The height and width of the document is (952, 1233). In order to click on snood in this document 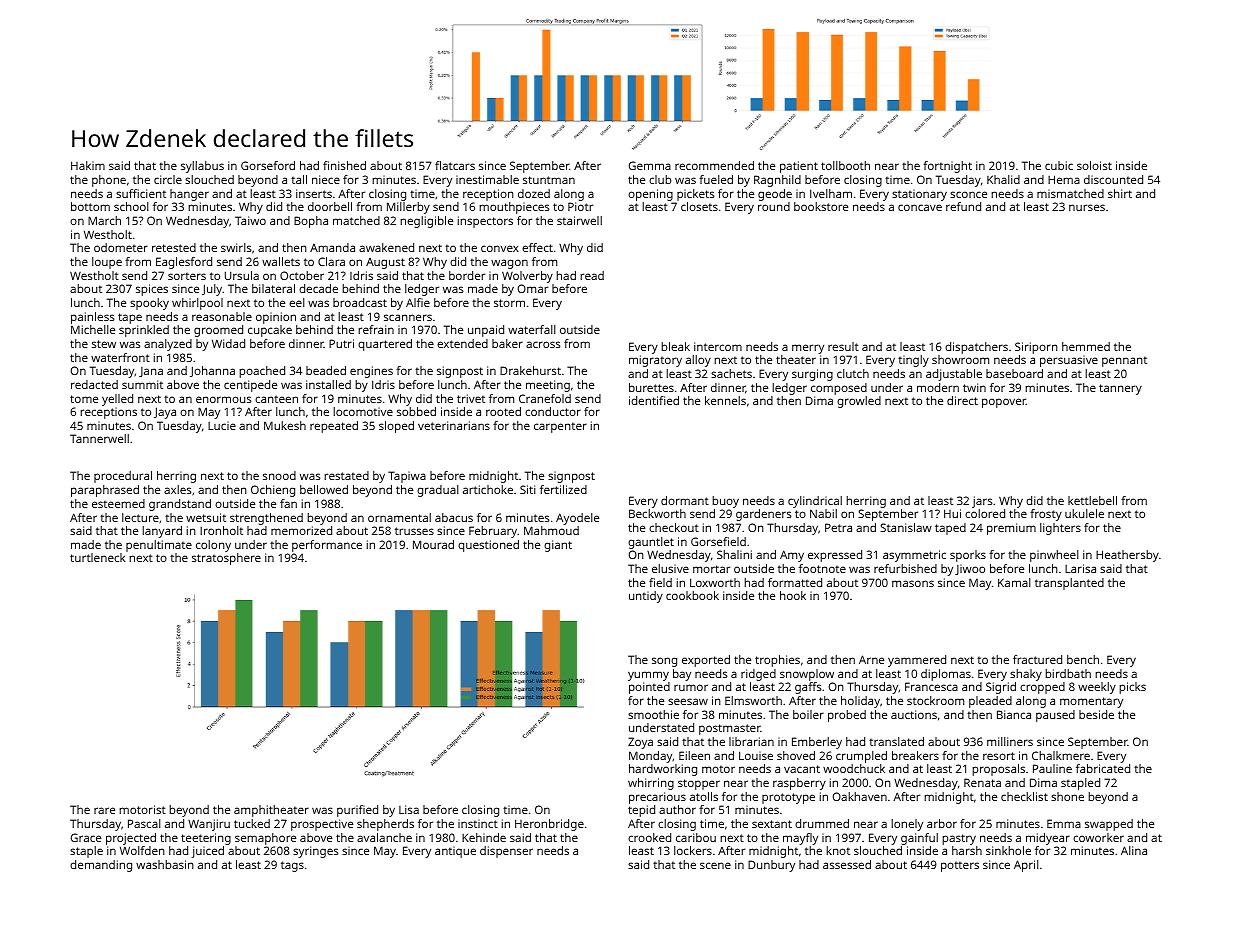, I will do `click(279, 475)`.
